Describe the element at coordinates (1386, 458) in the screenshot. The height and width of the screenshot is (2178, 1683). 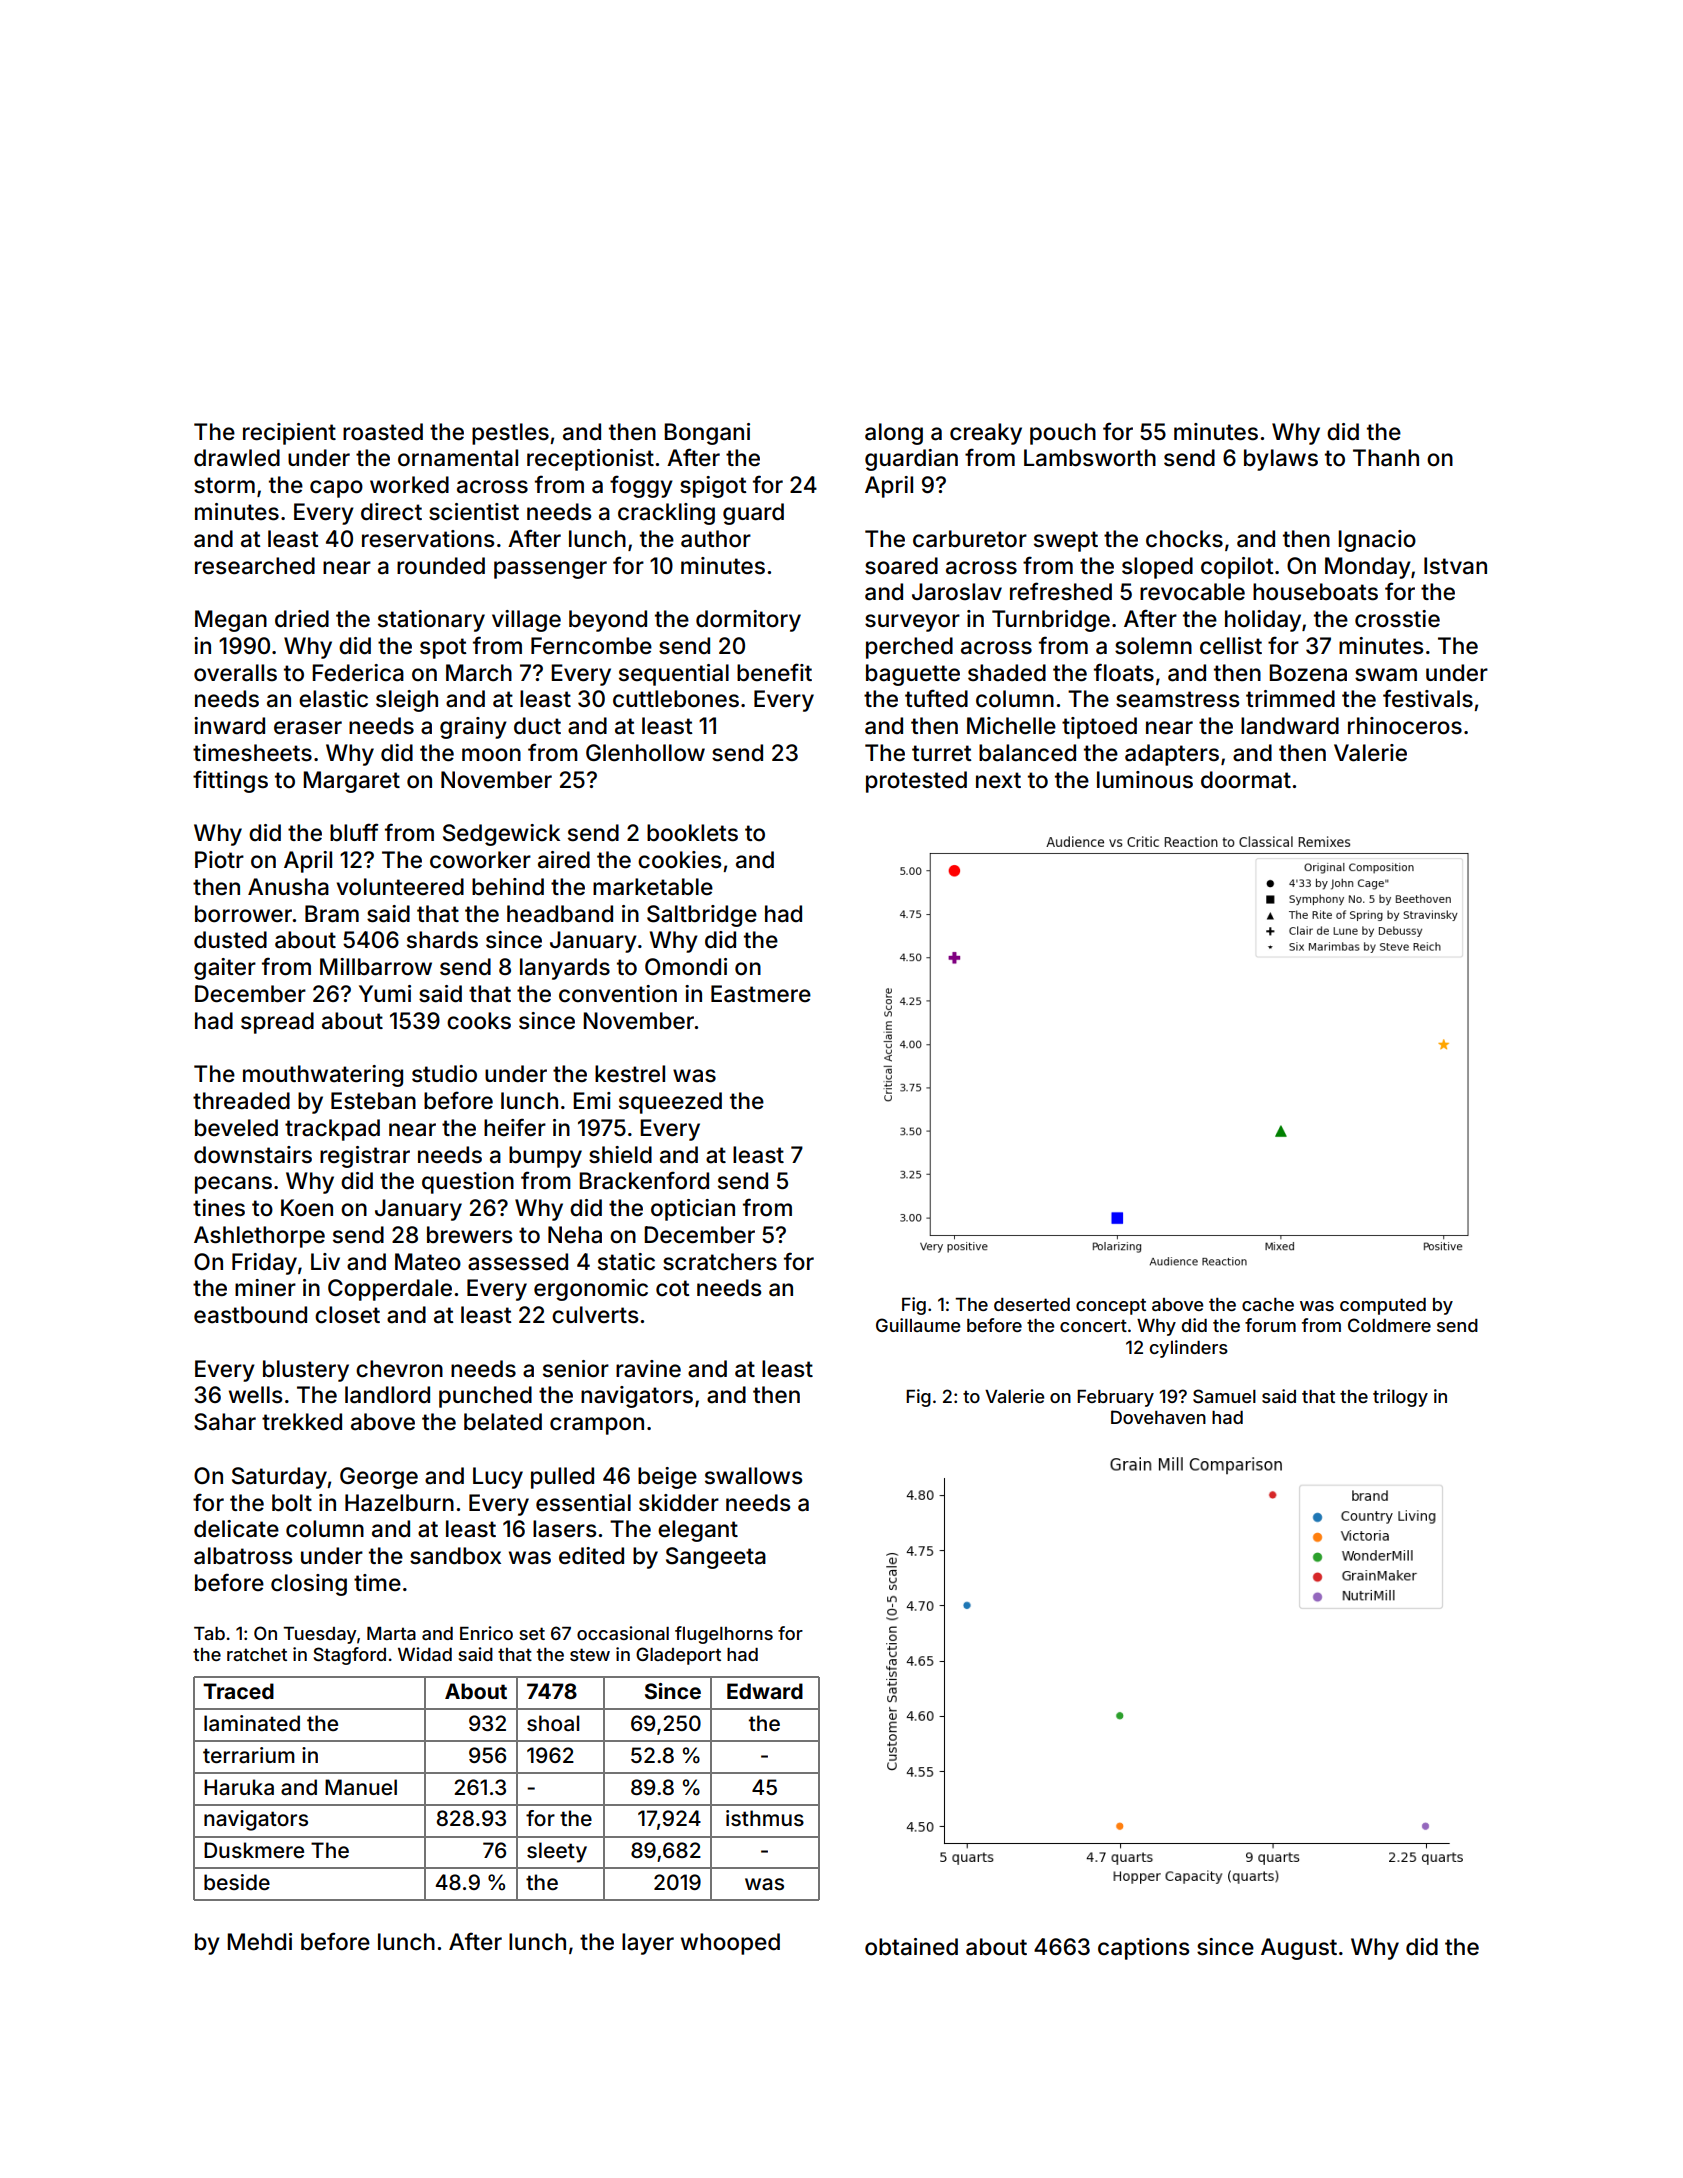
I see `Thanh` at that location.
